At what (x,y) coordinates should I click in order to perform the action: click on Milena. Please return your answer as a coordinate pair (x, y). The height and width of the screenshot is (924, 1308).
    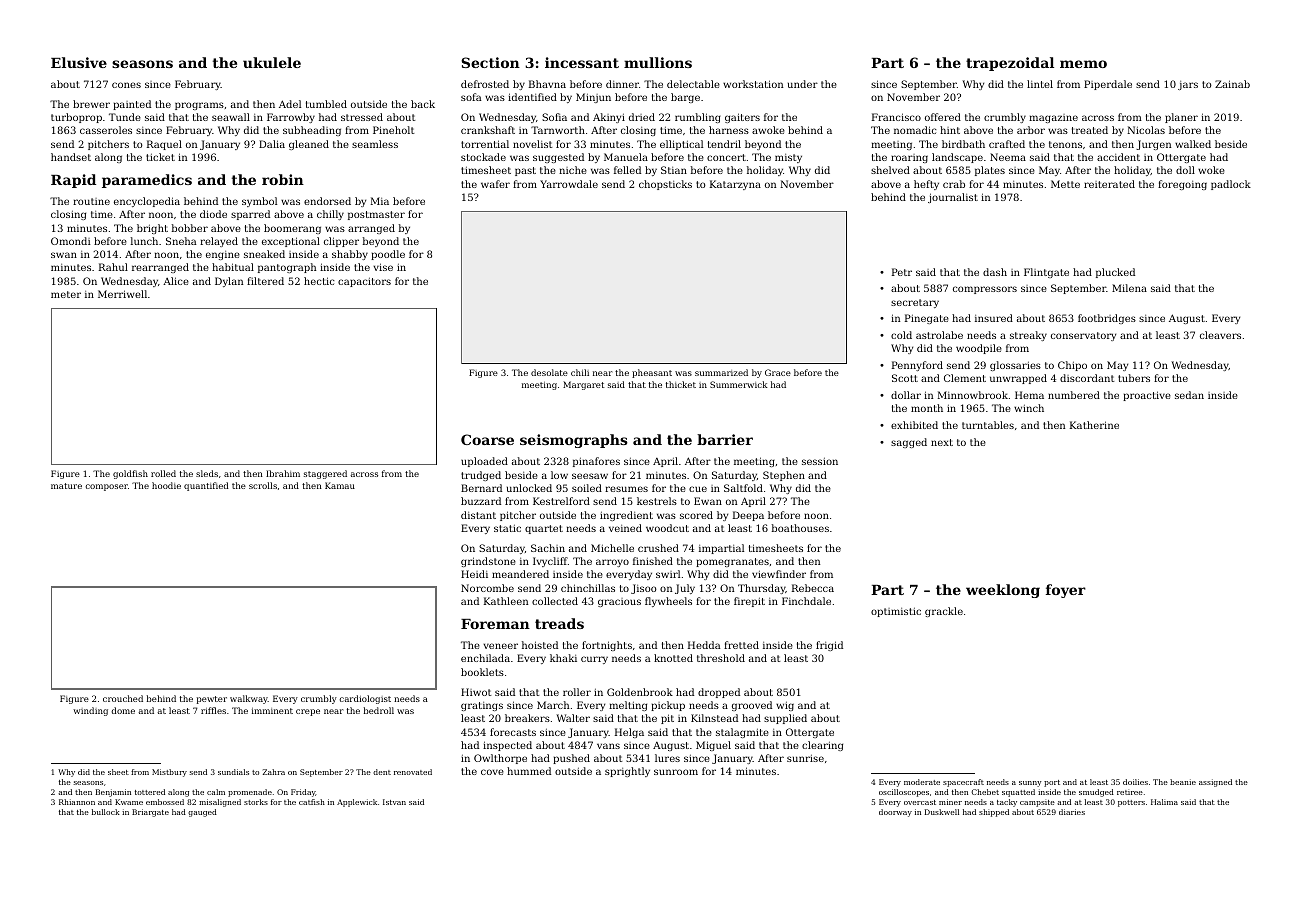
    Looking at the image, I should click on (1129, 288).
